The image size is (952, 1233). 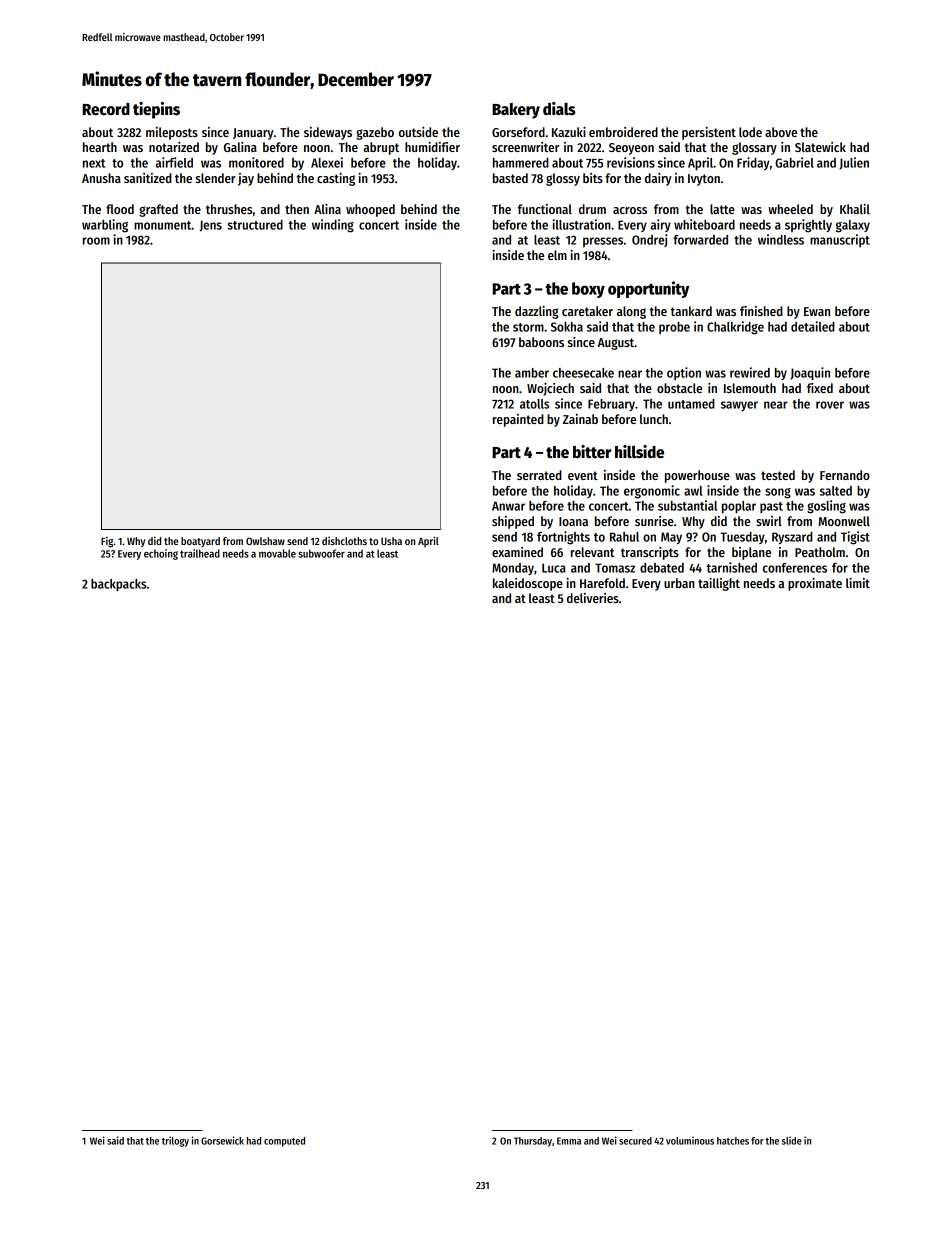 I want to click on rover, so click(x=830, y=405).
